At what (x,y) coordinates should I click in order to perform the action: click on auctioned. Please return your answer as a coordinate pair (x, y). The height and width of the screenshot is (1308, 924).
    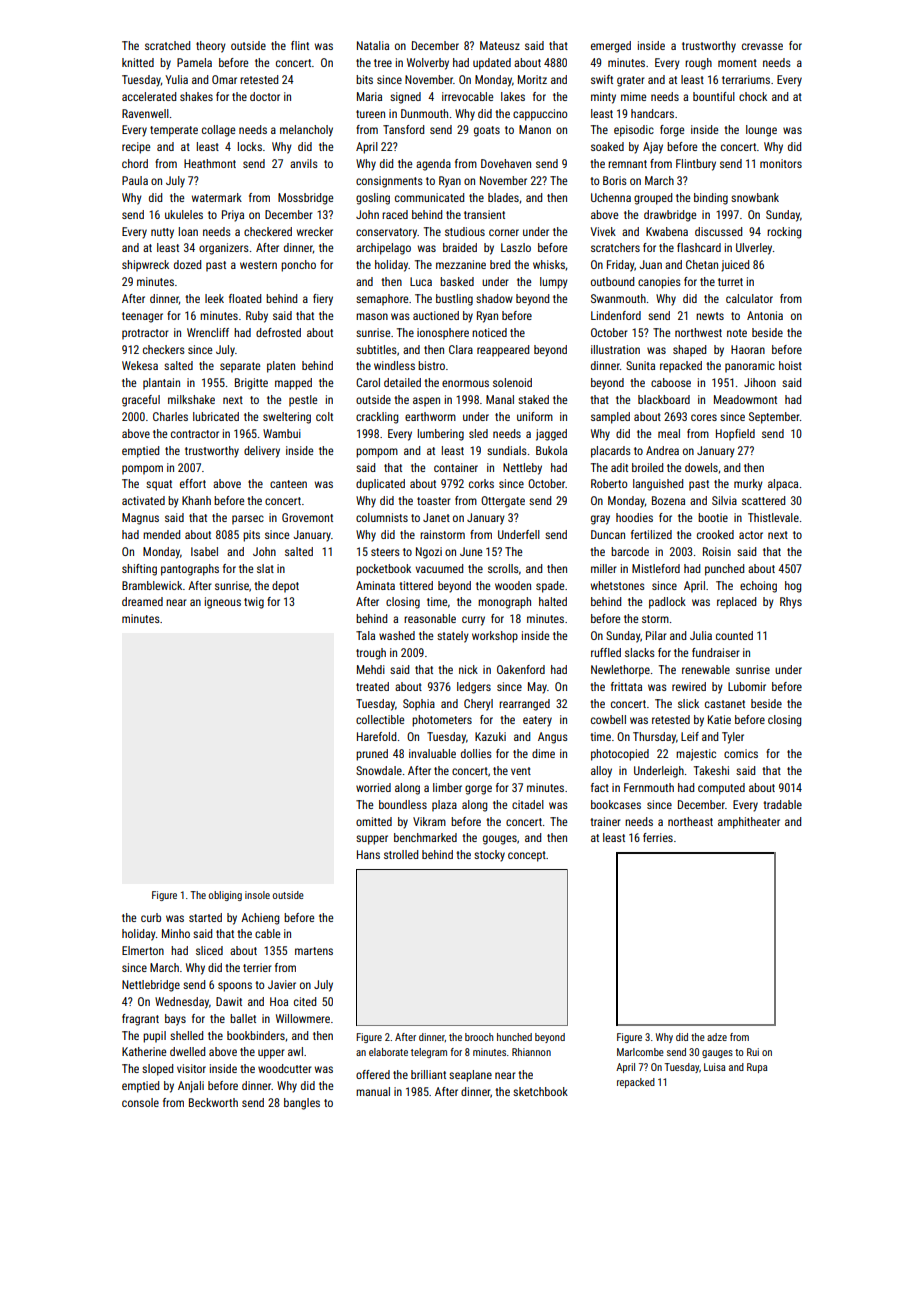
    Looking at the image, I should click on (436, 315).
